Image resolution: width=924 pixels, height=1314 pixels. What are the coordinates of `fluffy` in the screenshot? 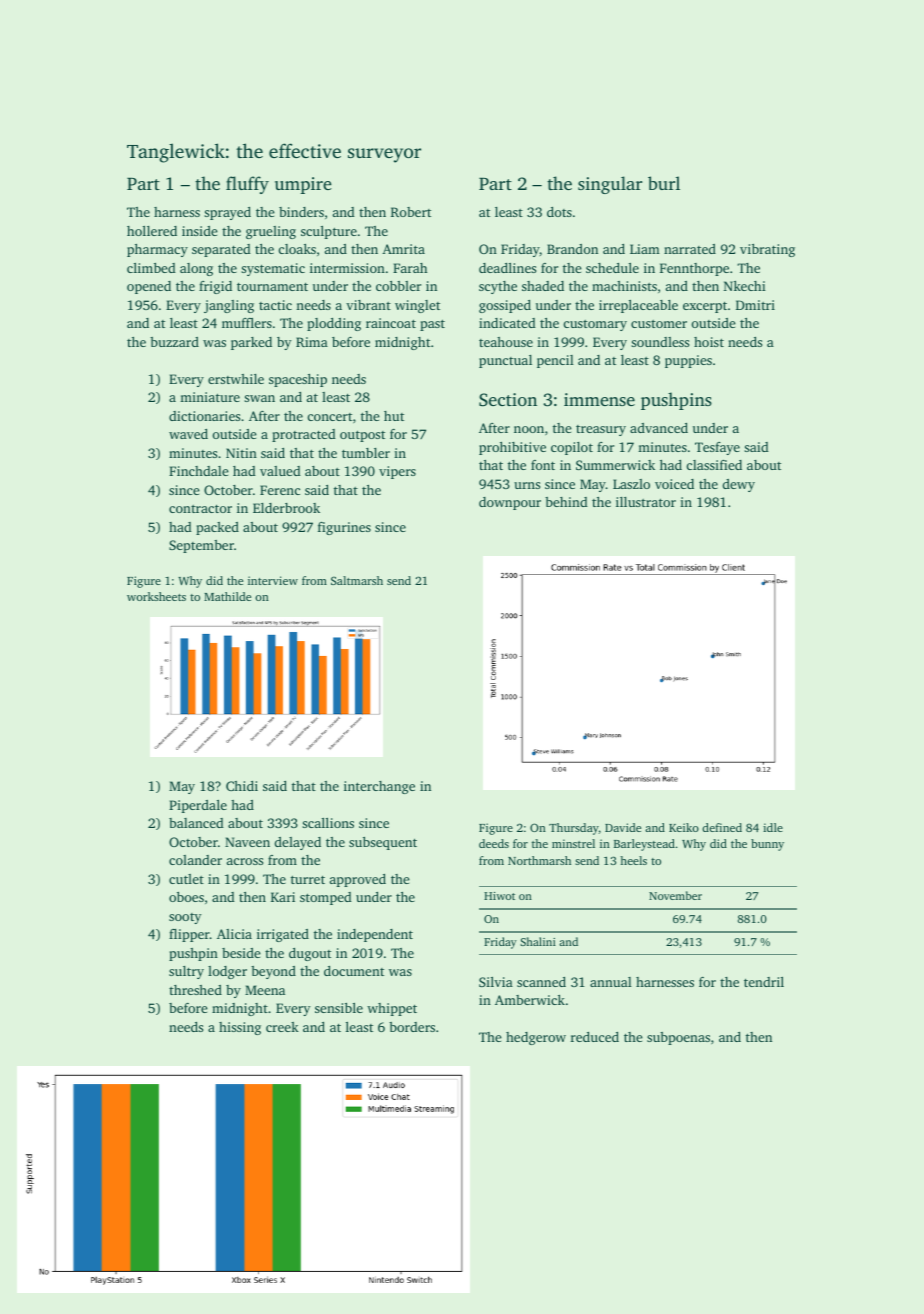 It's located at (247, 185).
